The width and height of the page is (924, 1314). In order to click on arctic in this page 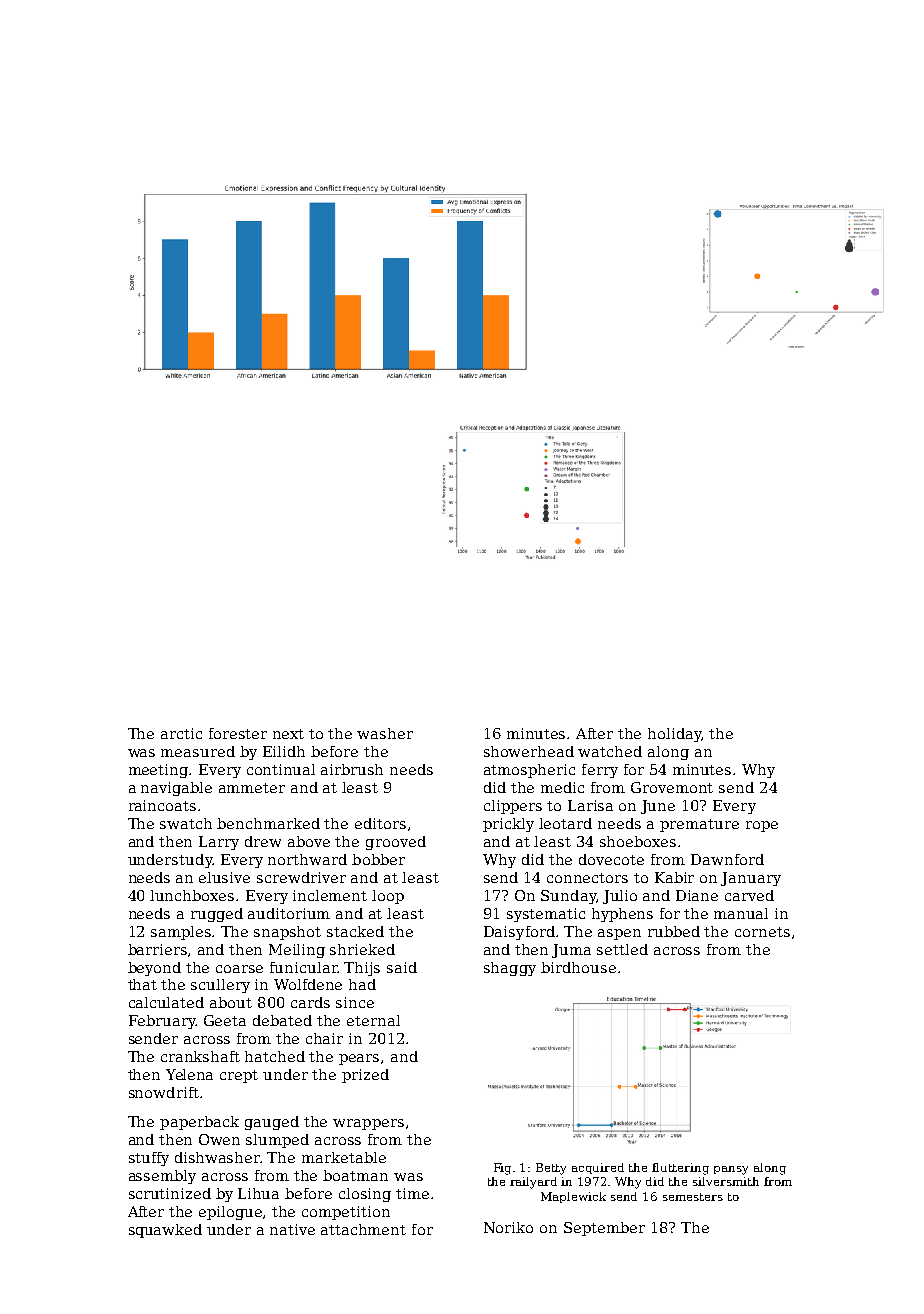, I will do `click(181, 733)`.
